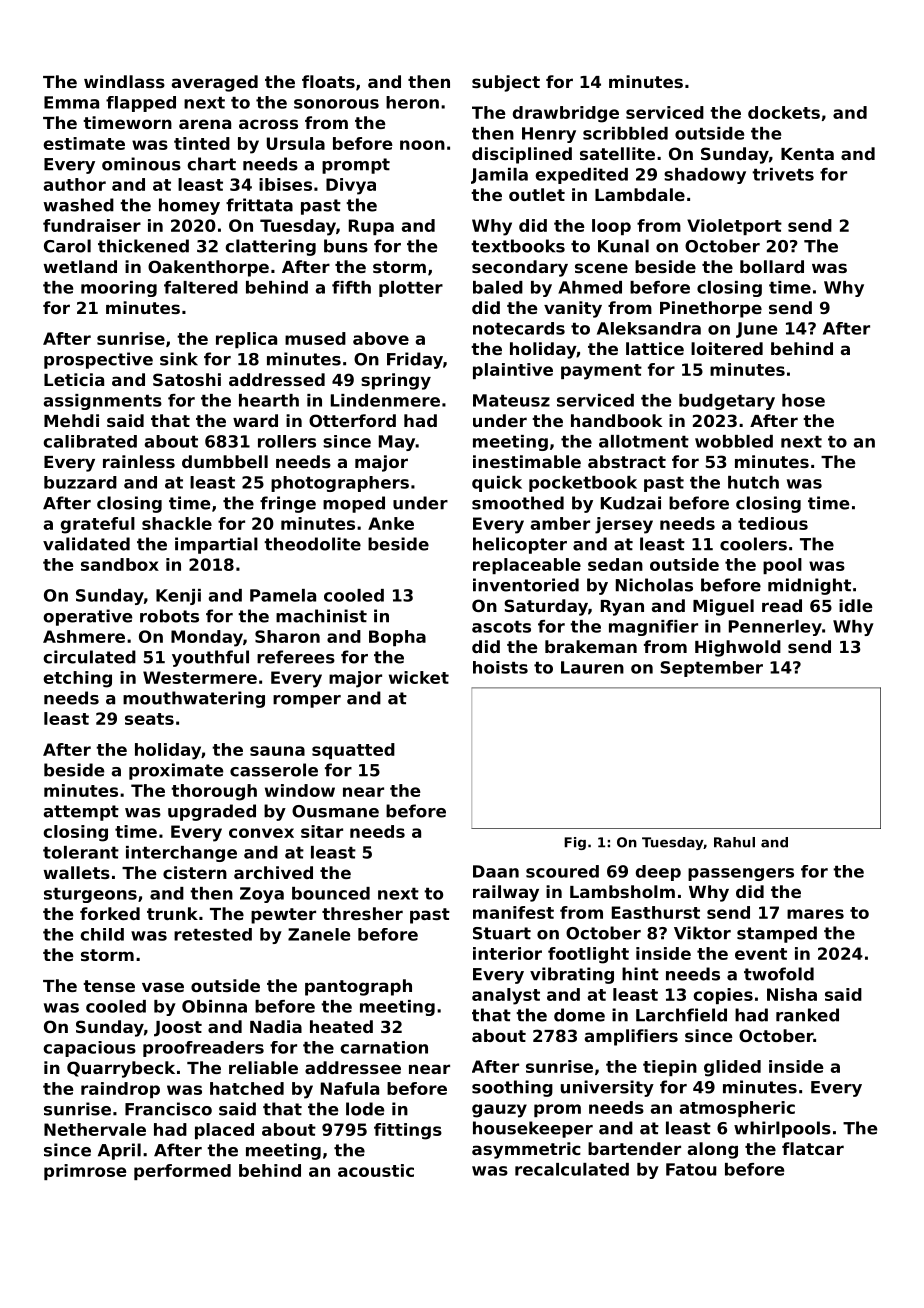  Describe the element at coordinates (85, 1172) in the document. I see `primrose` at that location.
